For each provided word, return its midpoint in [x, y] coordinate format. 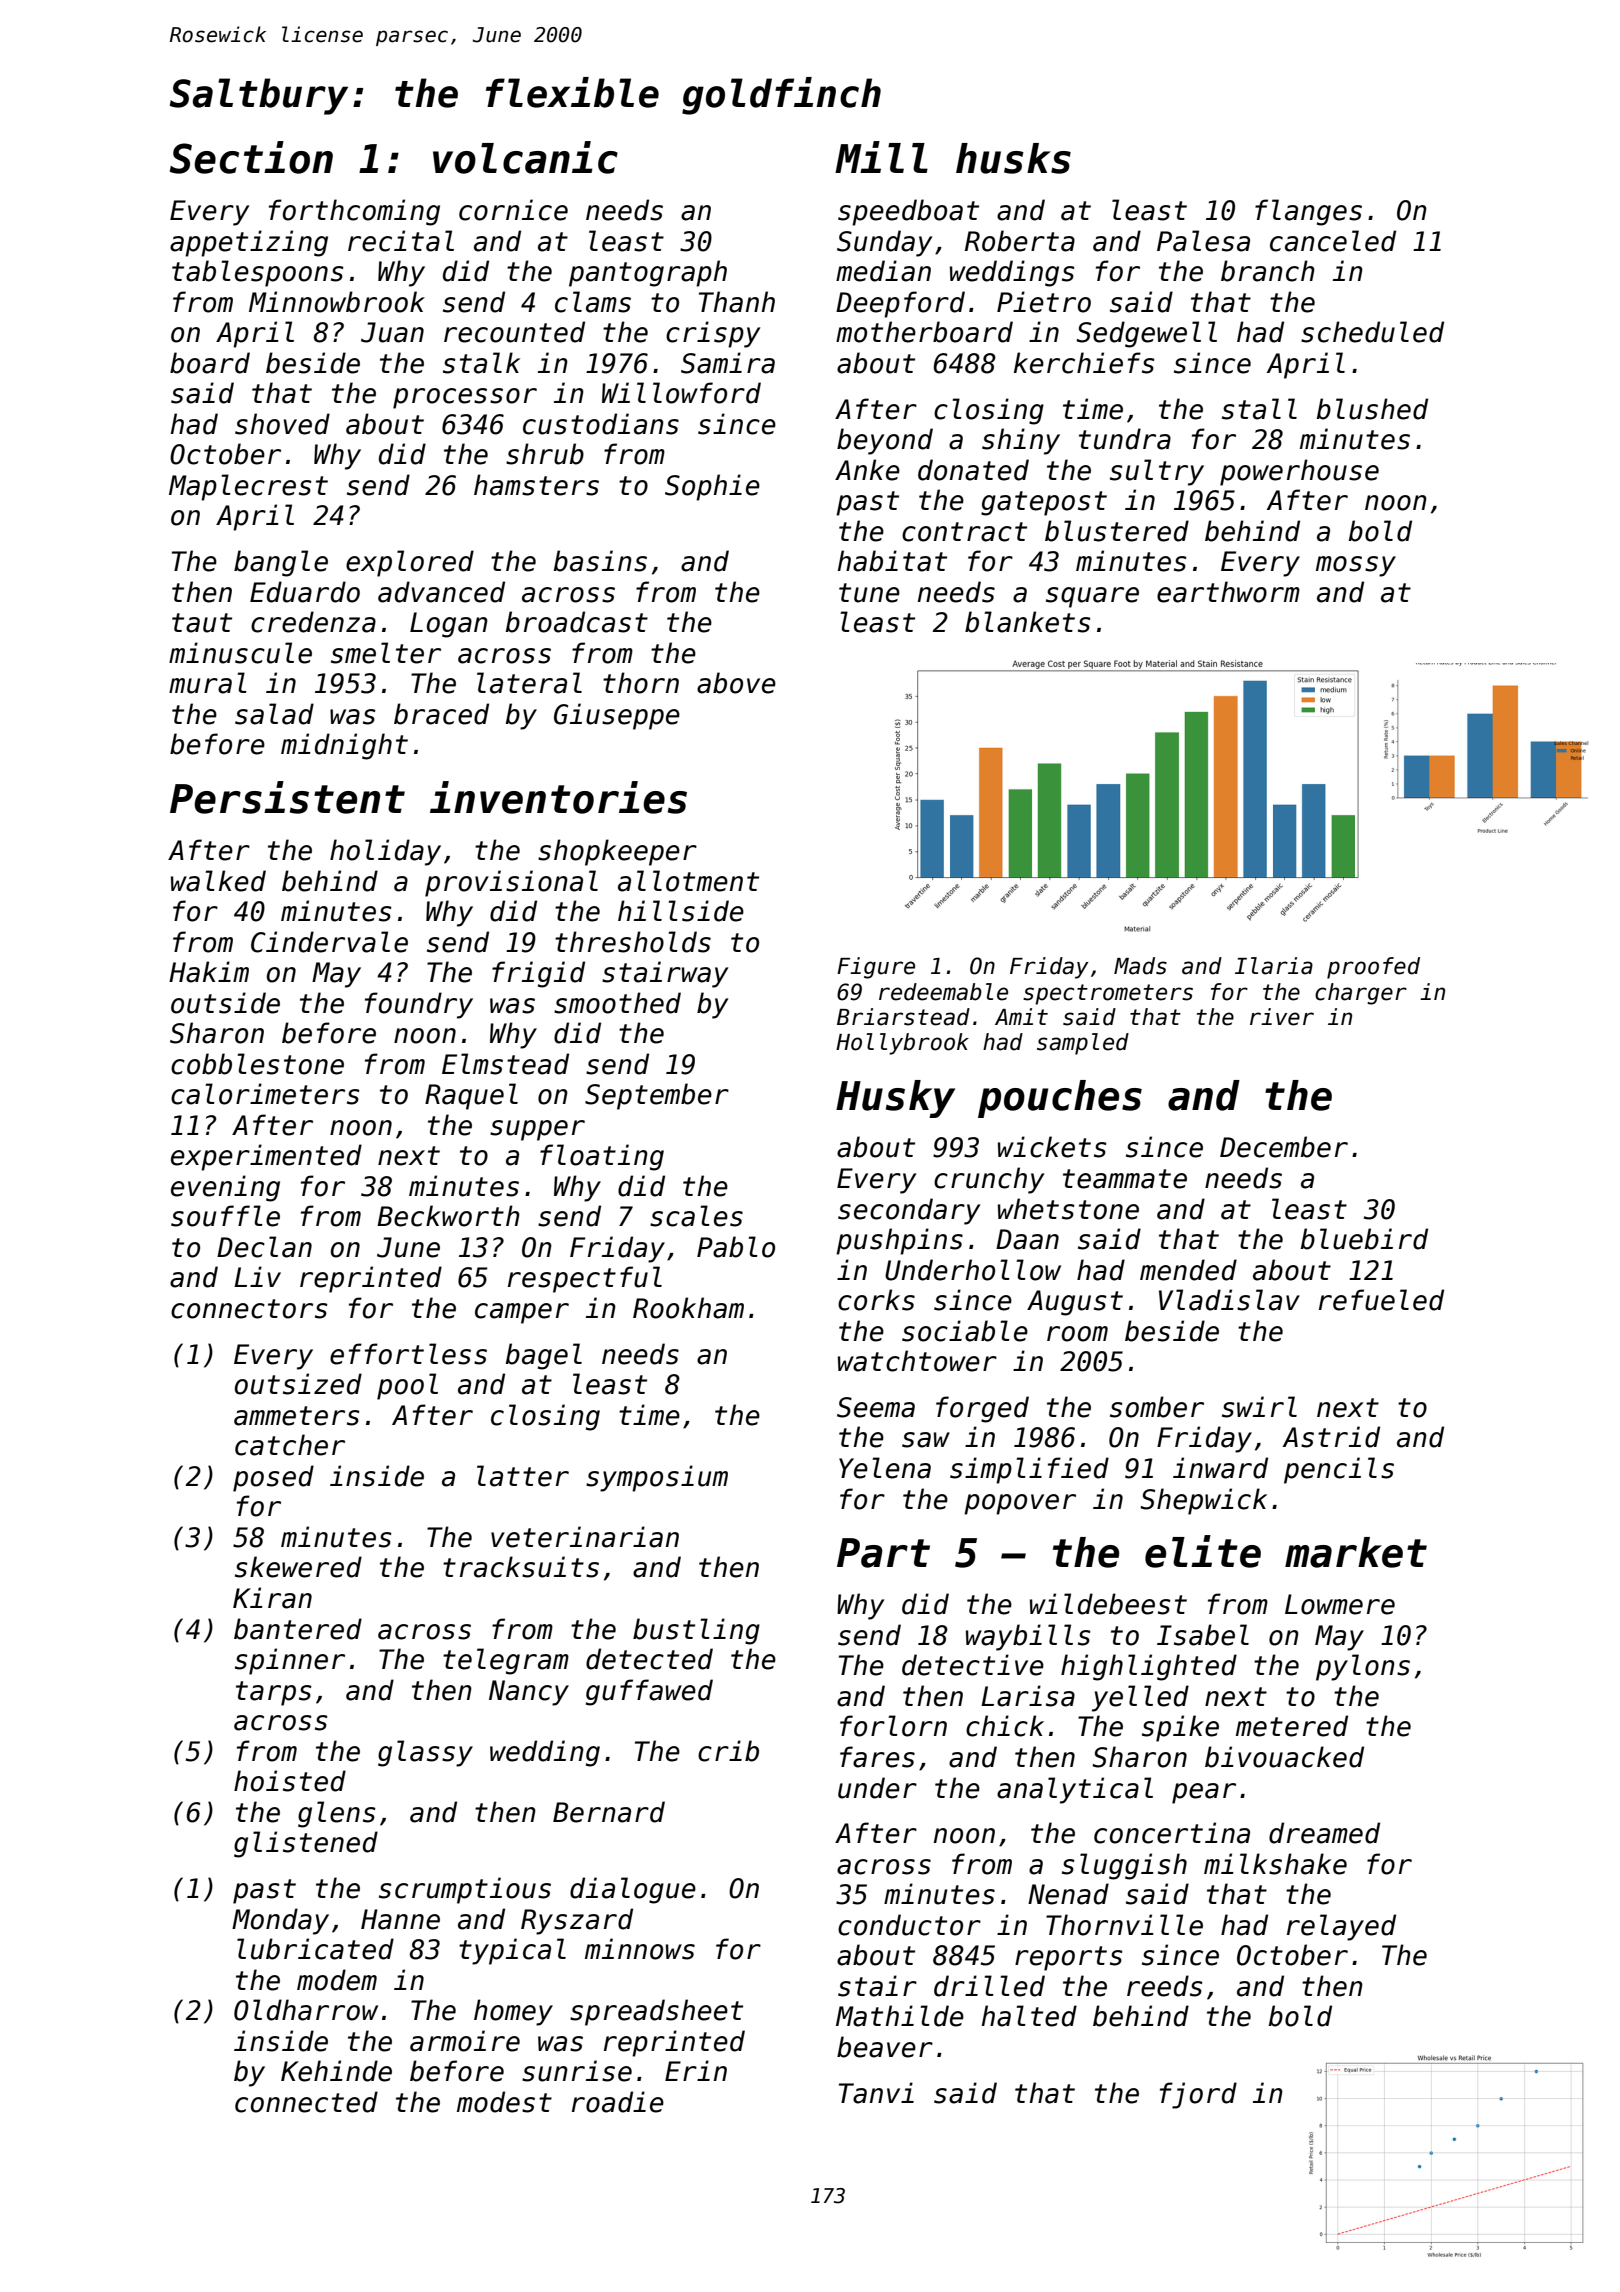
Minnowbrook [337, 302]
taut [202, 623]
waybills [1028, 1637]
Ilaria [1274, 966]
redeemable [943, 992]
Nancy [529, 1693]
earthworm [1228, 592]
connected [306, 2102]
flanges [1308, 212]
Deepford [900, 304]
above [736, 683]
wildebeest [1108, 1604]
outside [225, 1003]
